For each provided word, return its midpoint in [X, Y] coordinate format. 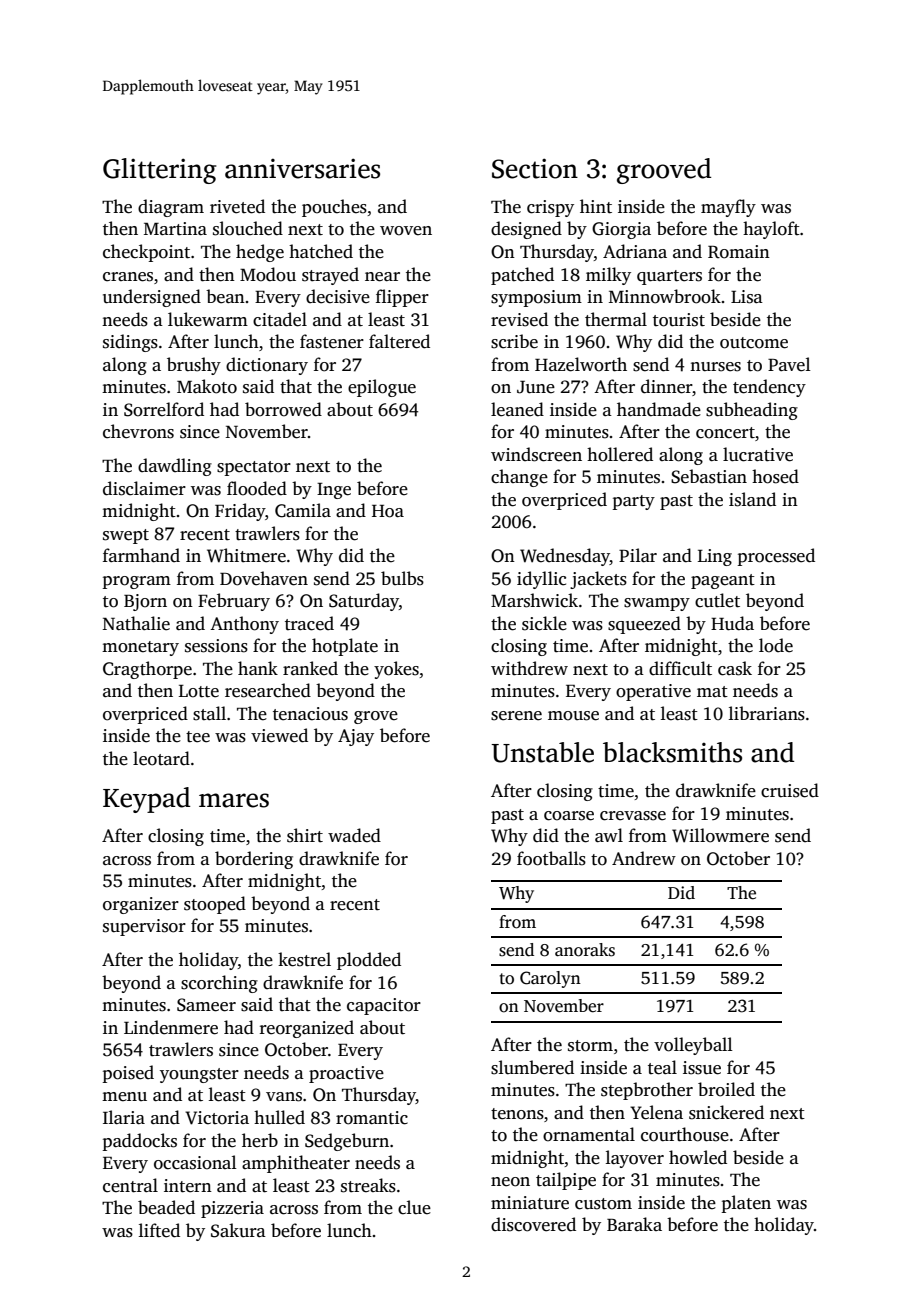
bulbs [402, 578]
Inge [334, 491]
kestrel [304, 959]
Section [535, 168]
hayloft [771, 230]
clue [414, 1207]
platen [746, 1204]
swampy [657, 604]
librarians [767, 713]
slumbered [532, 1067]
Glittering [159, 171]
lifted [159, 1230]
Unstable [542, 752]
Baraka [634, 1224]
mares [234, 800]
